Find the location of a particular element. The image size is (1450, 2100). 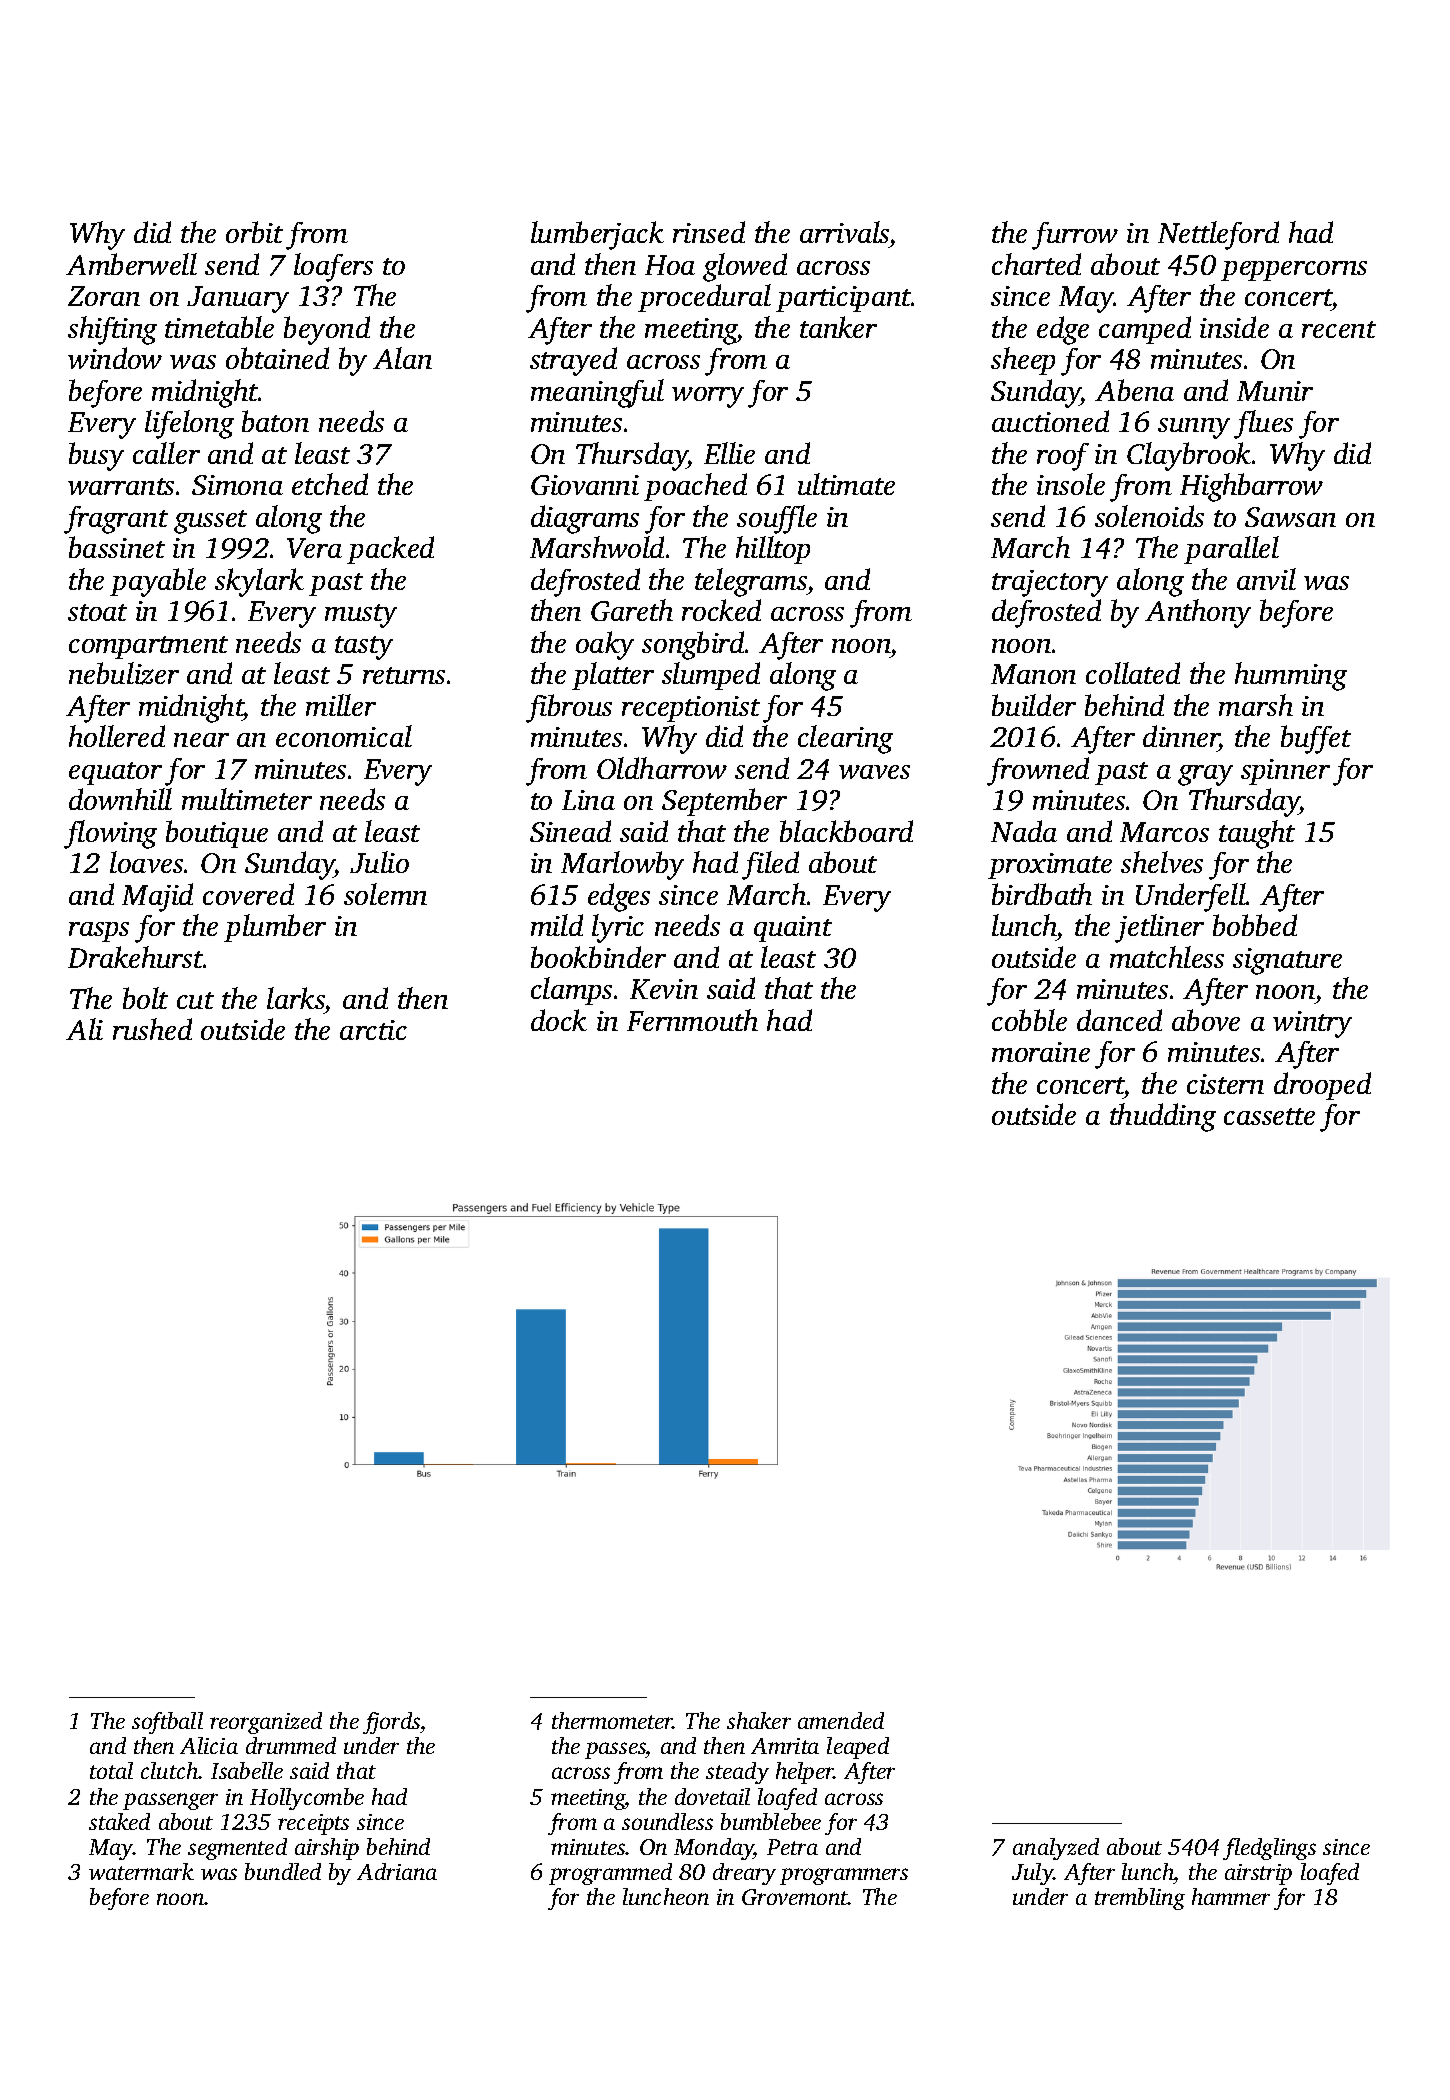

lifelong is located at coordinates (189, 424).
